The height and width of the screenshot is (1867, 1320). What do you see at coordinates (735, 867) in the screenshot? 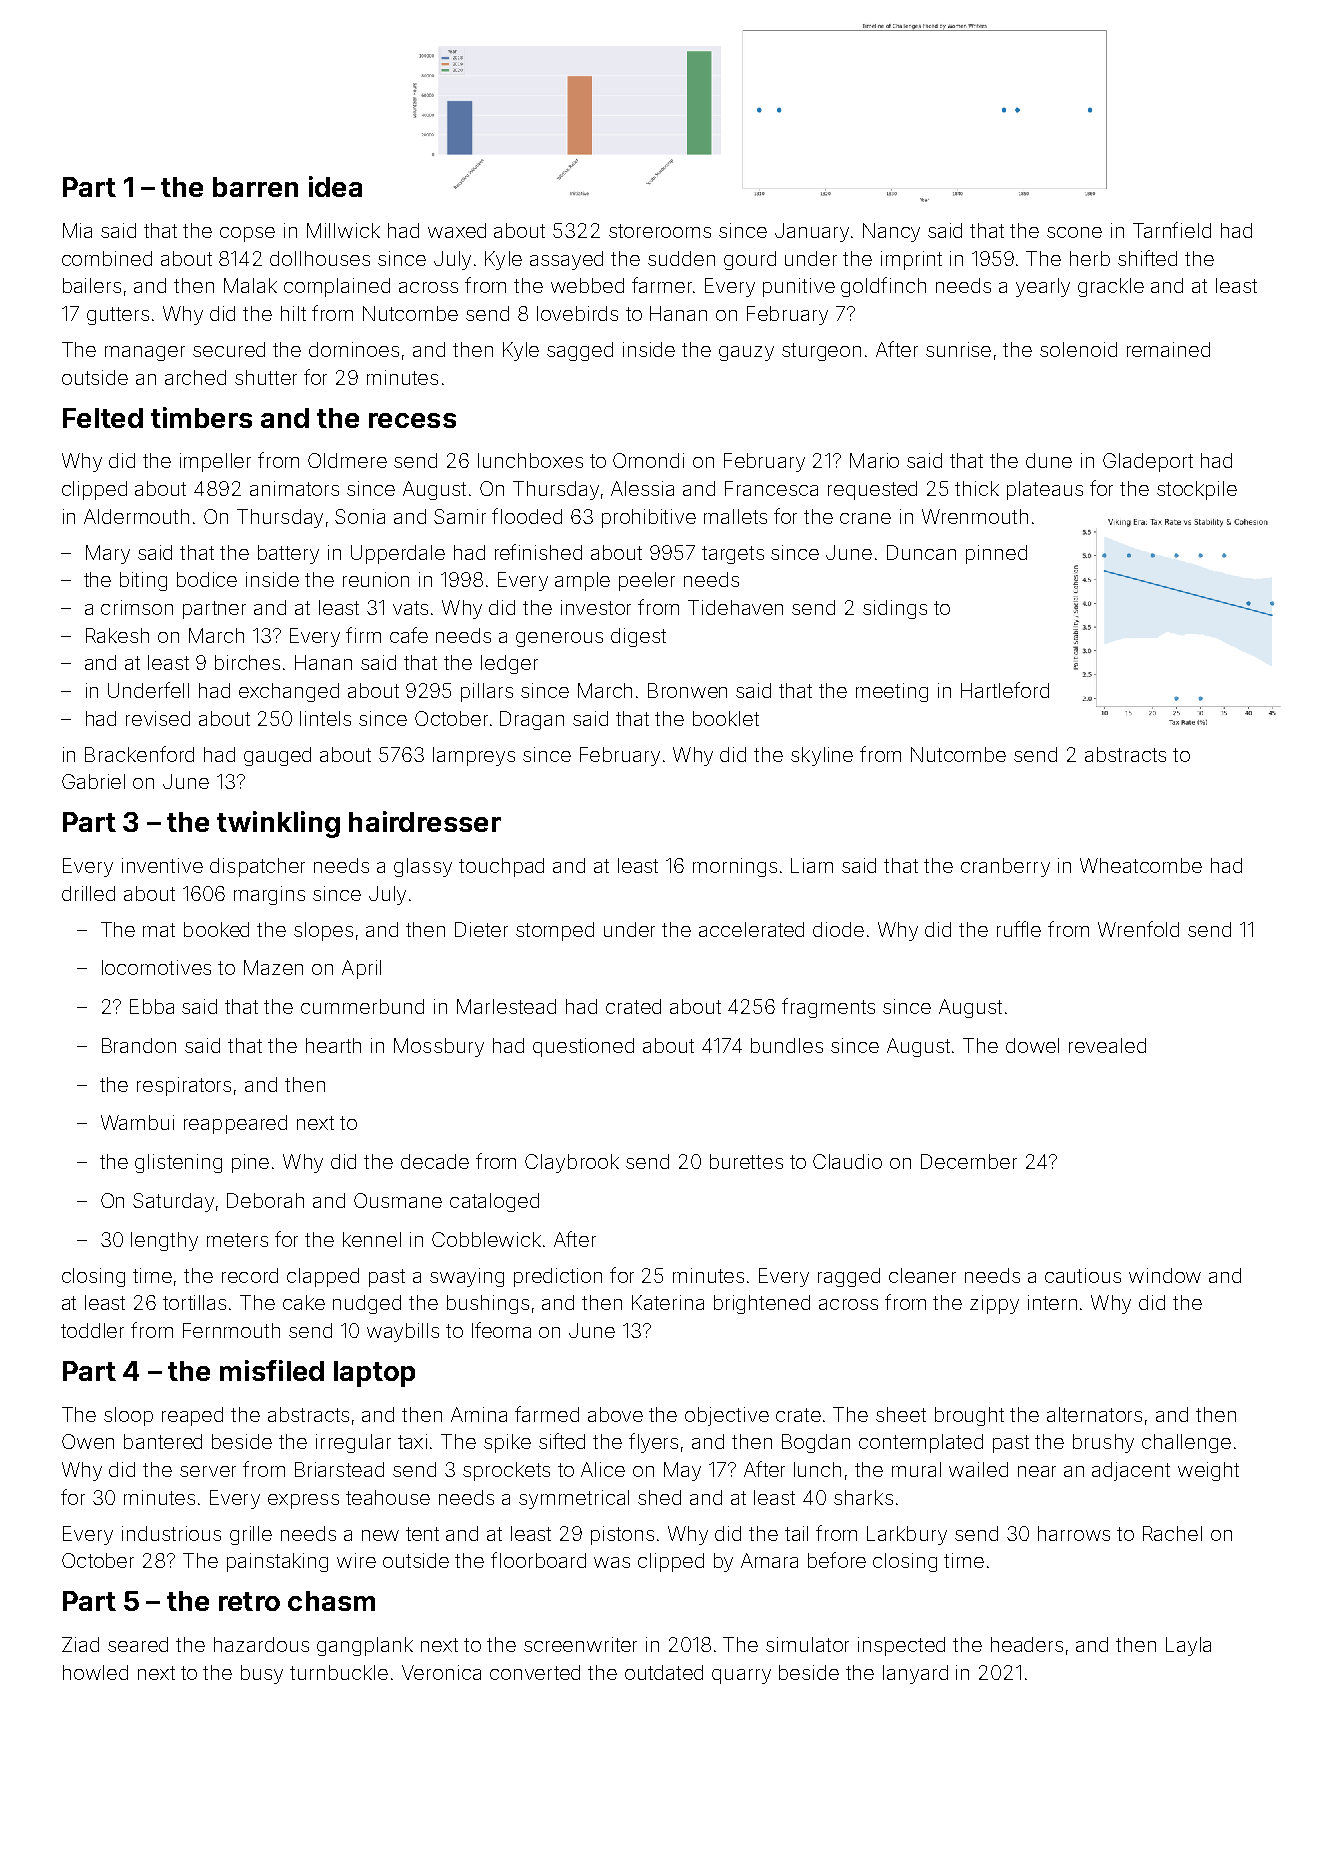
I see `mornings` at bounding box center [735, 867].
